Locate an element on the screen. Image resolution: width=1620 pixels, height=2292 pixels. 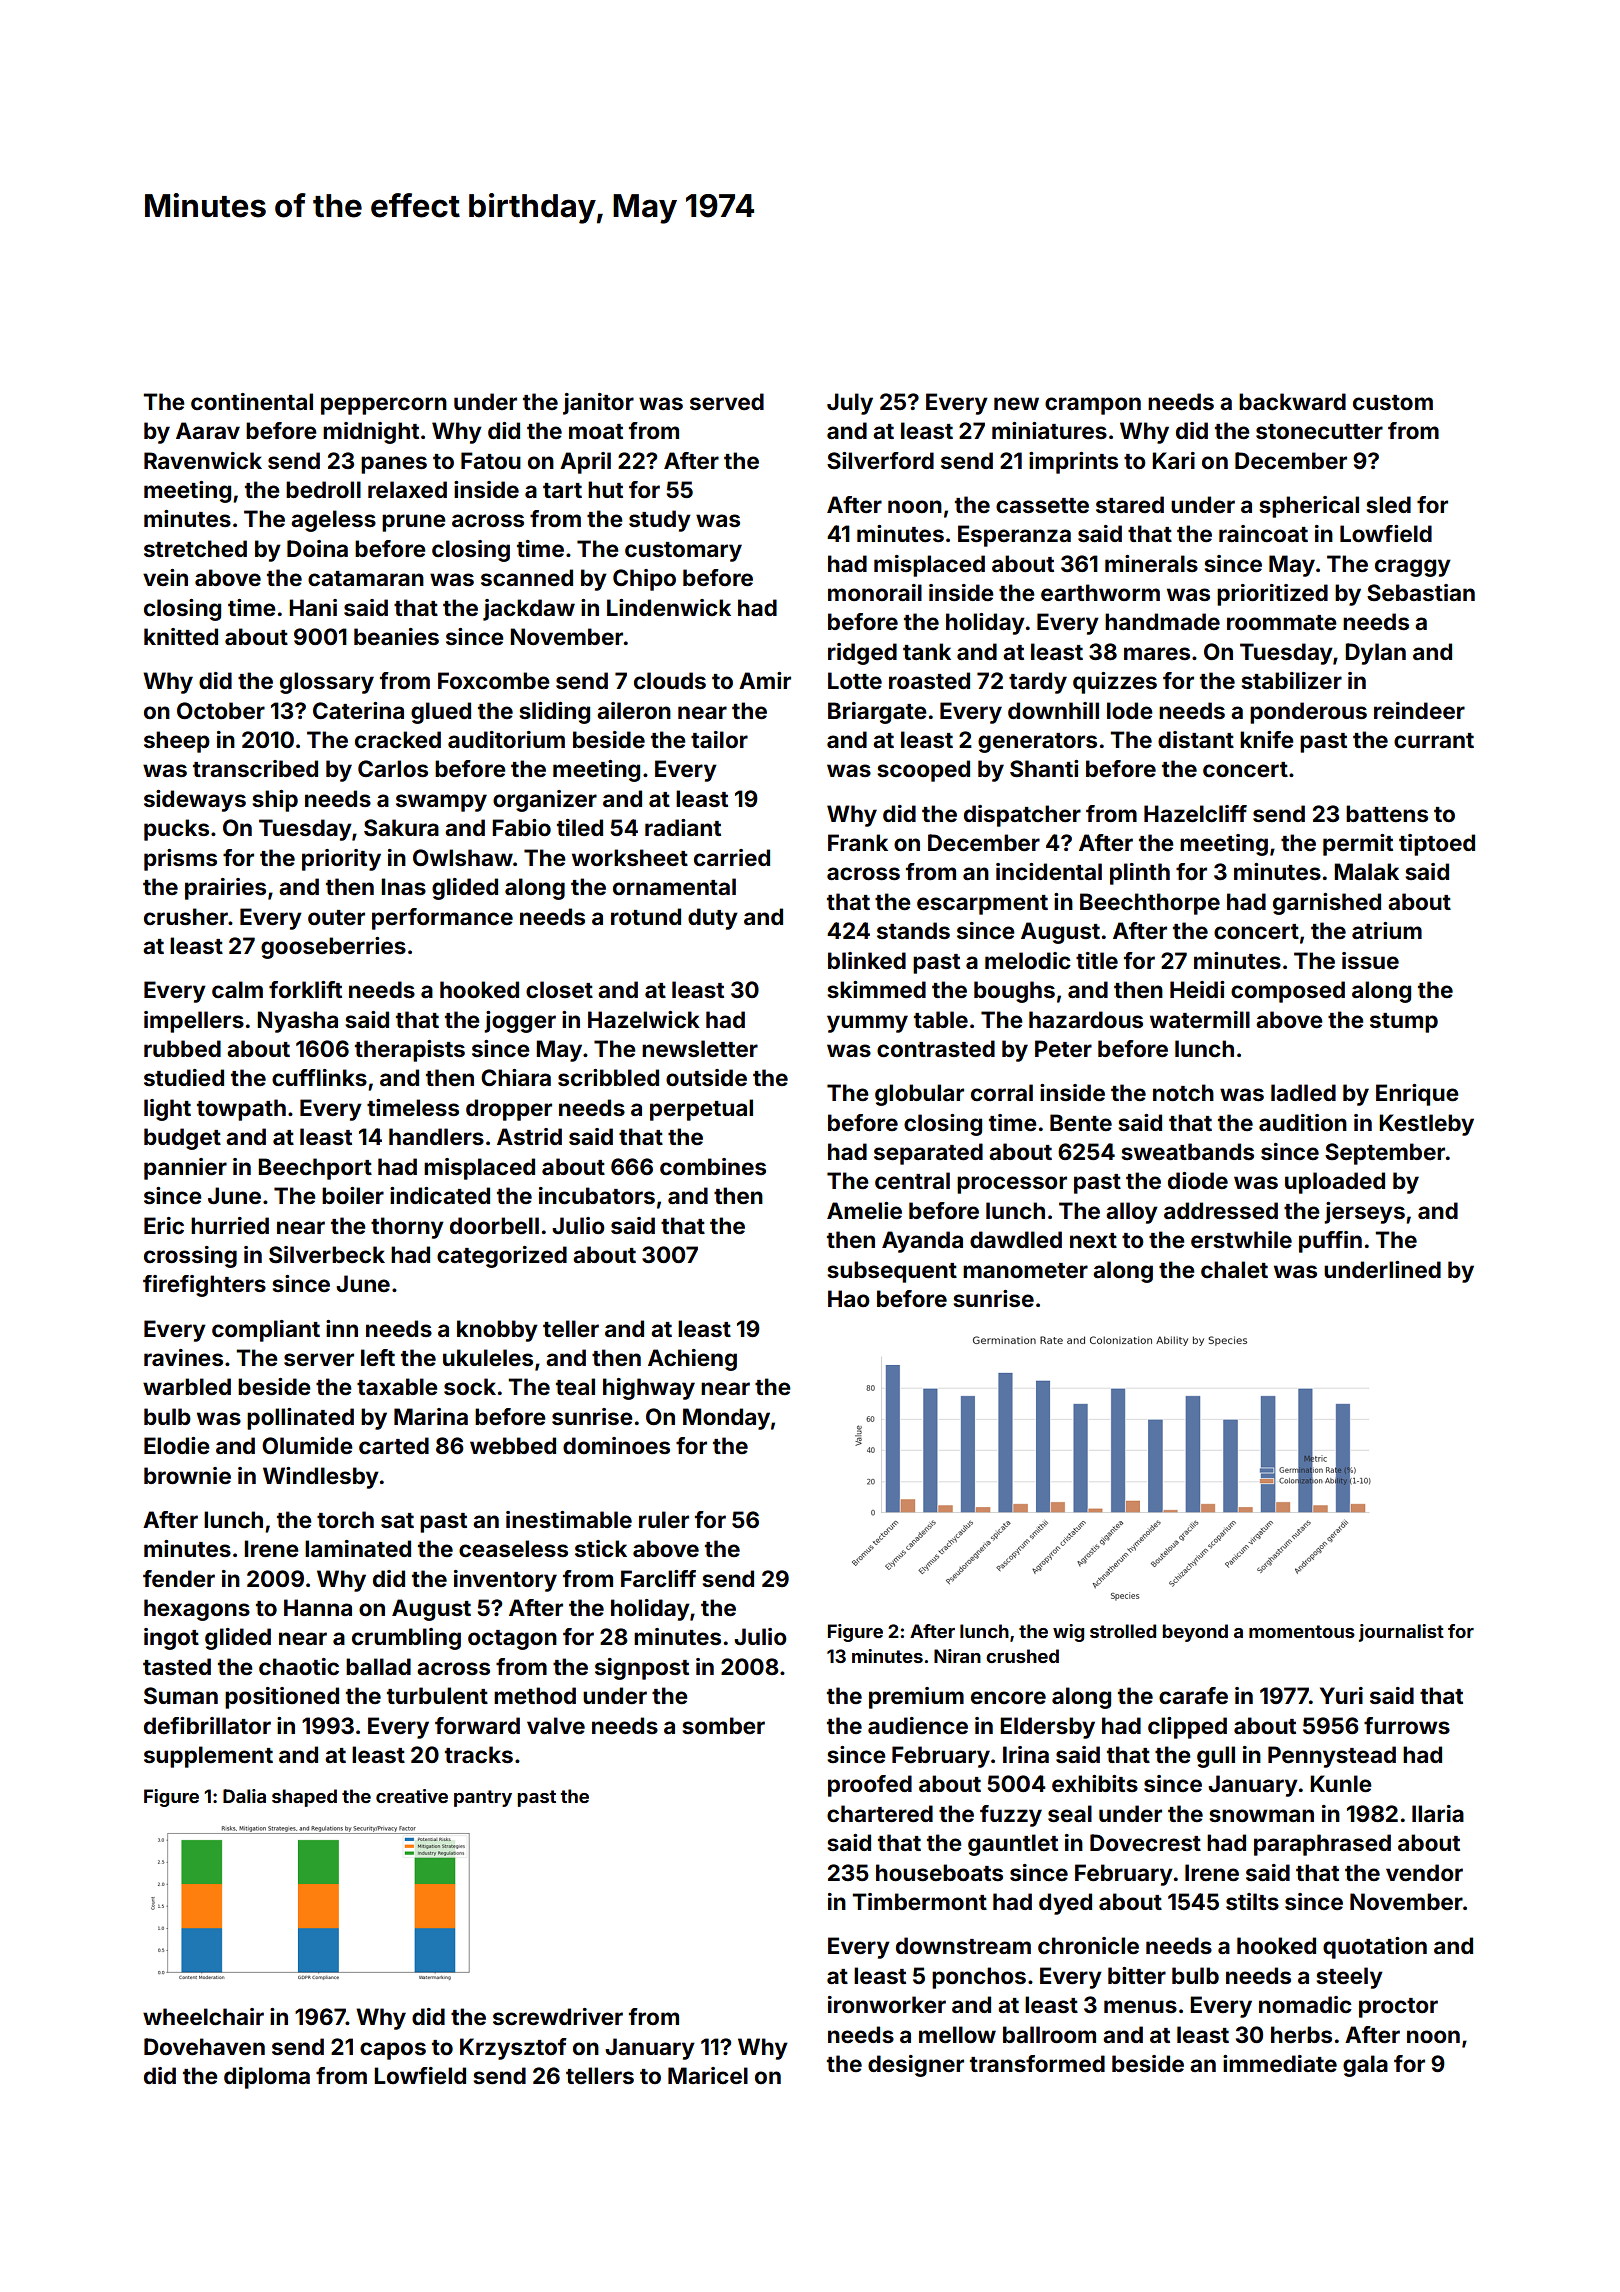
peppercorn is located at coordinates (384, 406).
